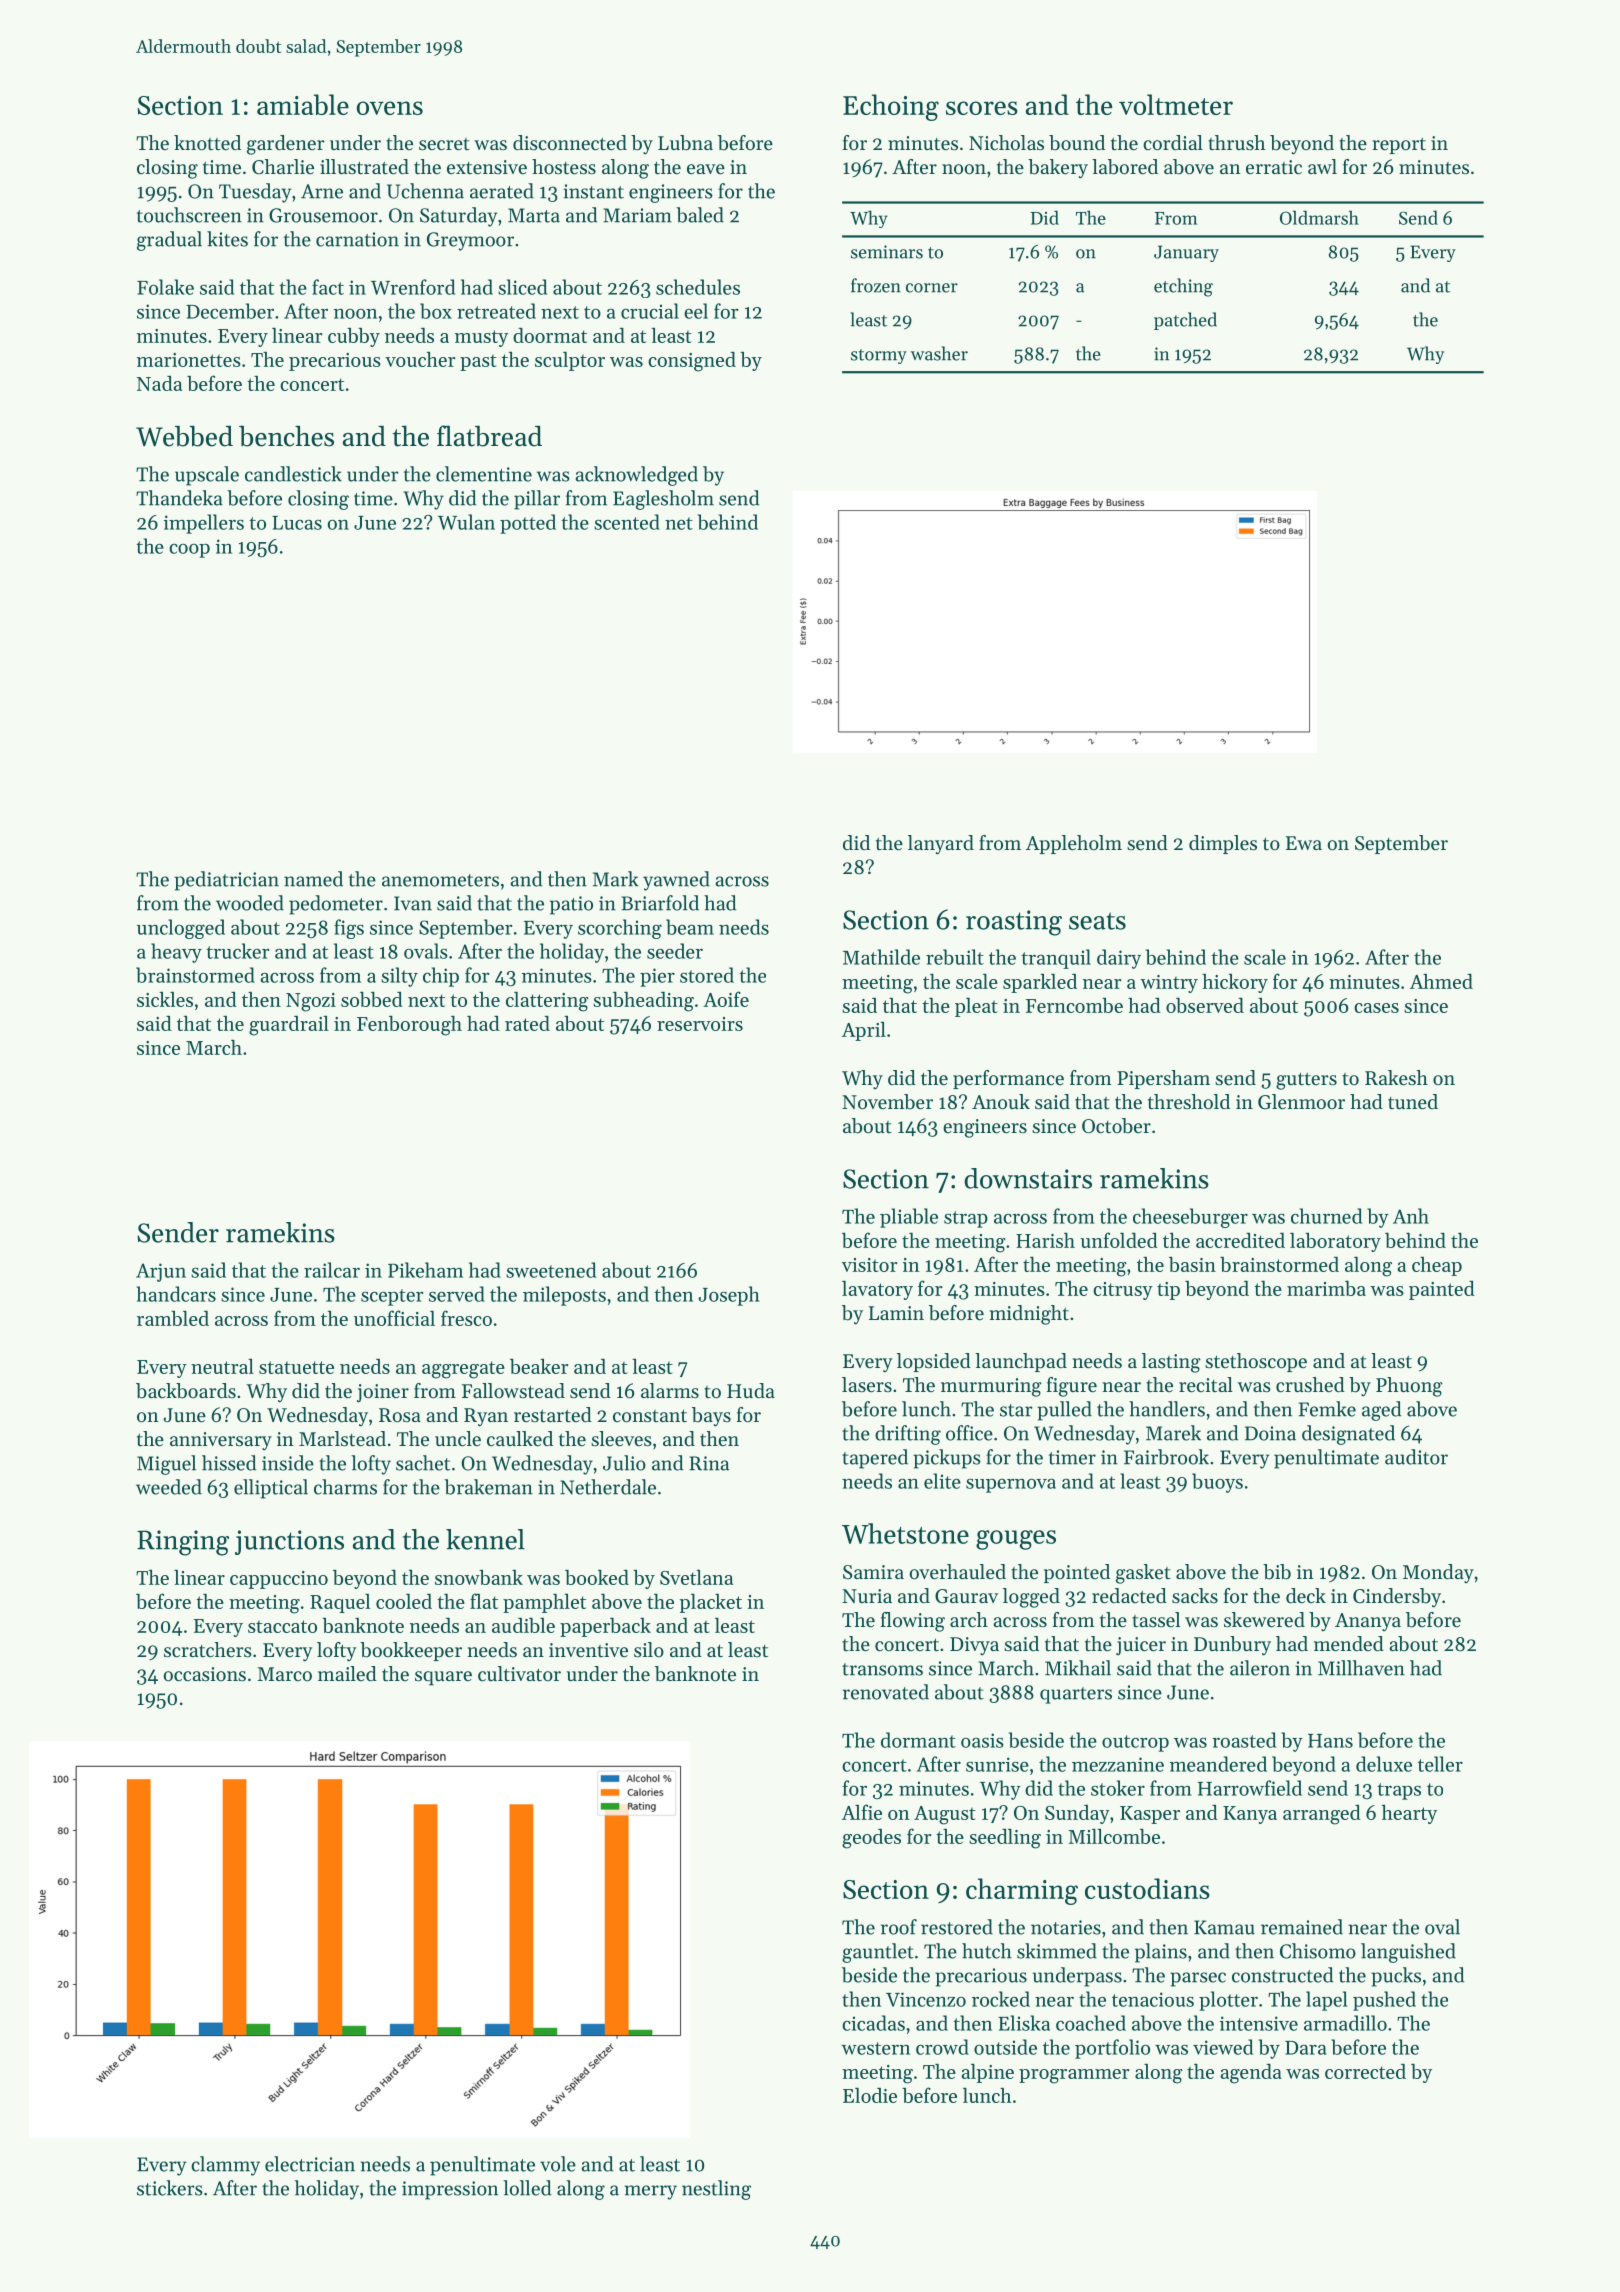  What do you see at coordinates (891, 107) in the image?
I see `Echoing` at bounding box center [891, 107].
